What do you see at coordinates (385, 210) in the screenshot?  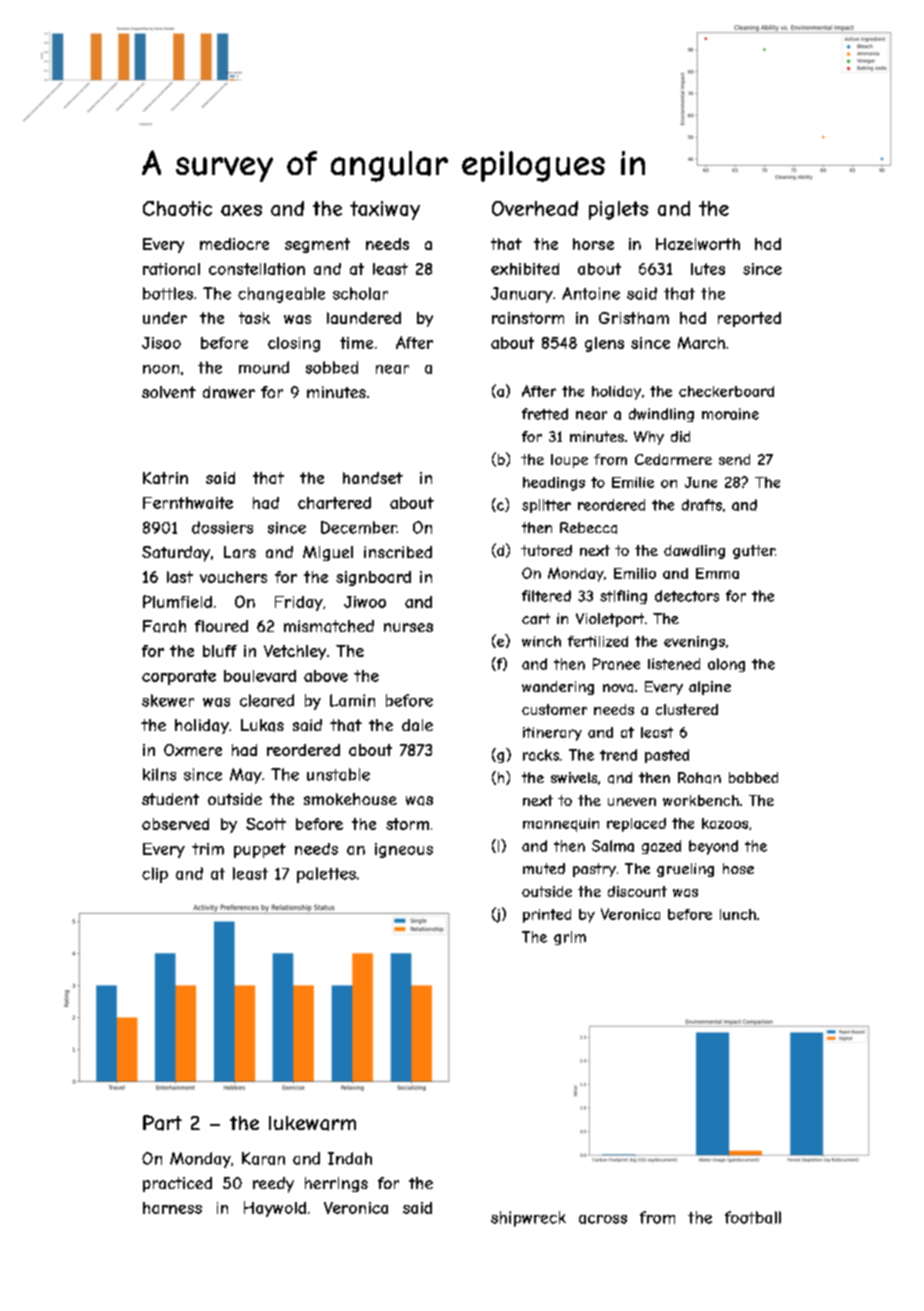 I see `taxiway` at bounding box center [385, 210].
